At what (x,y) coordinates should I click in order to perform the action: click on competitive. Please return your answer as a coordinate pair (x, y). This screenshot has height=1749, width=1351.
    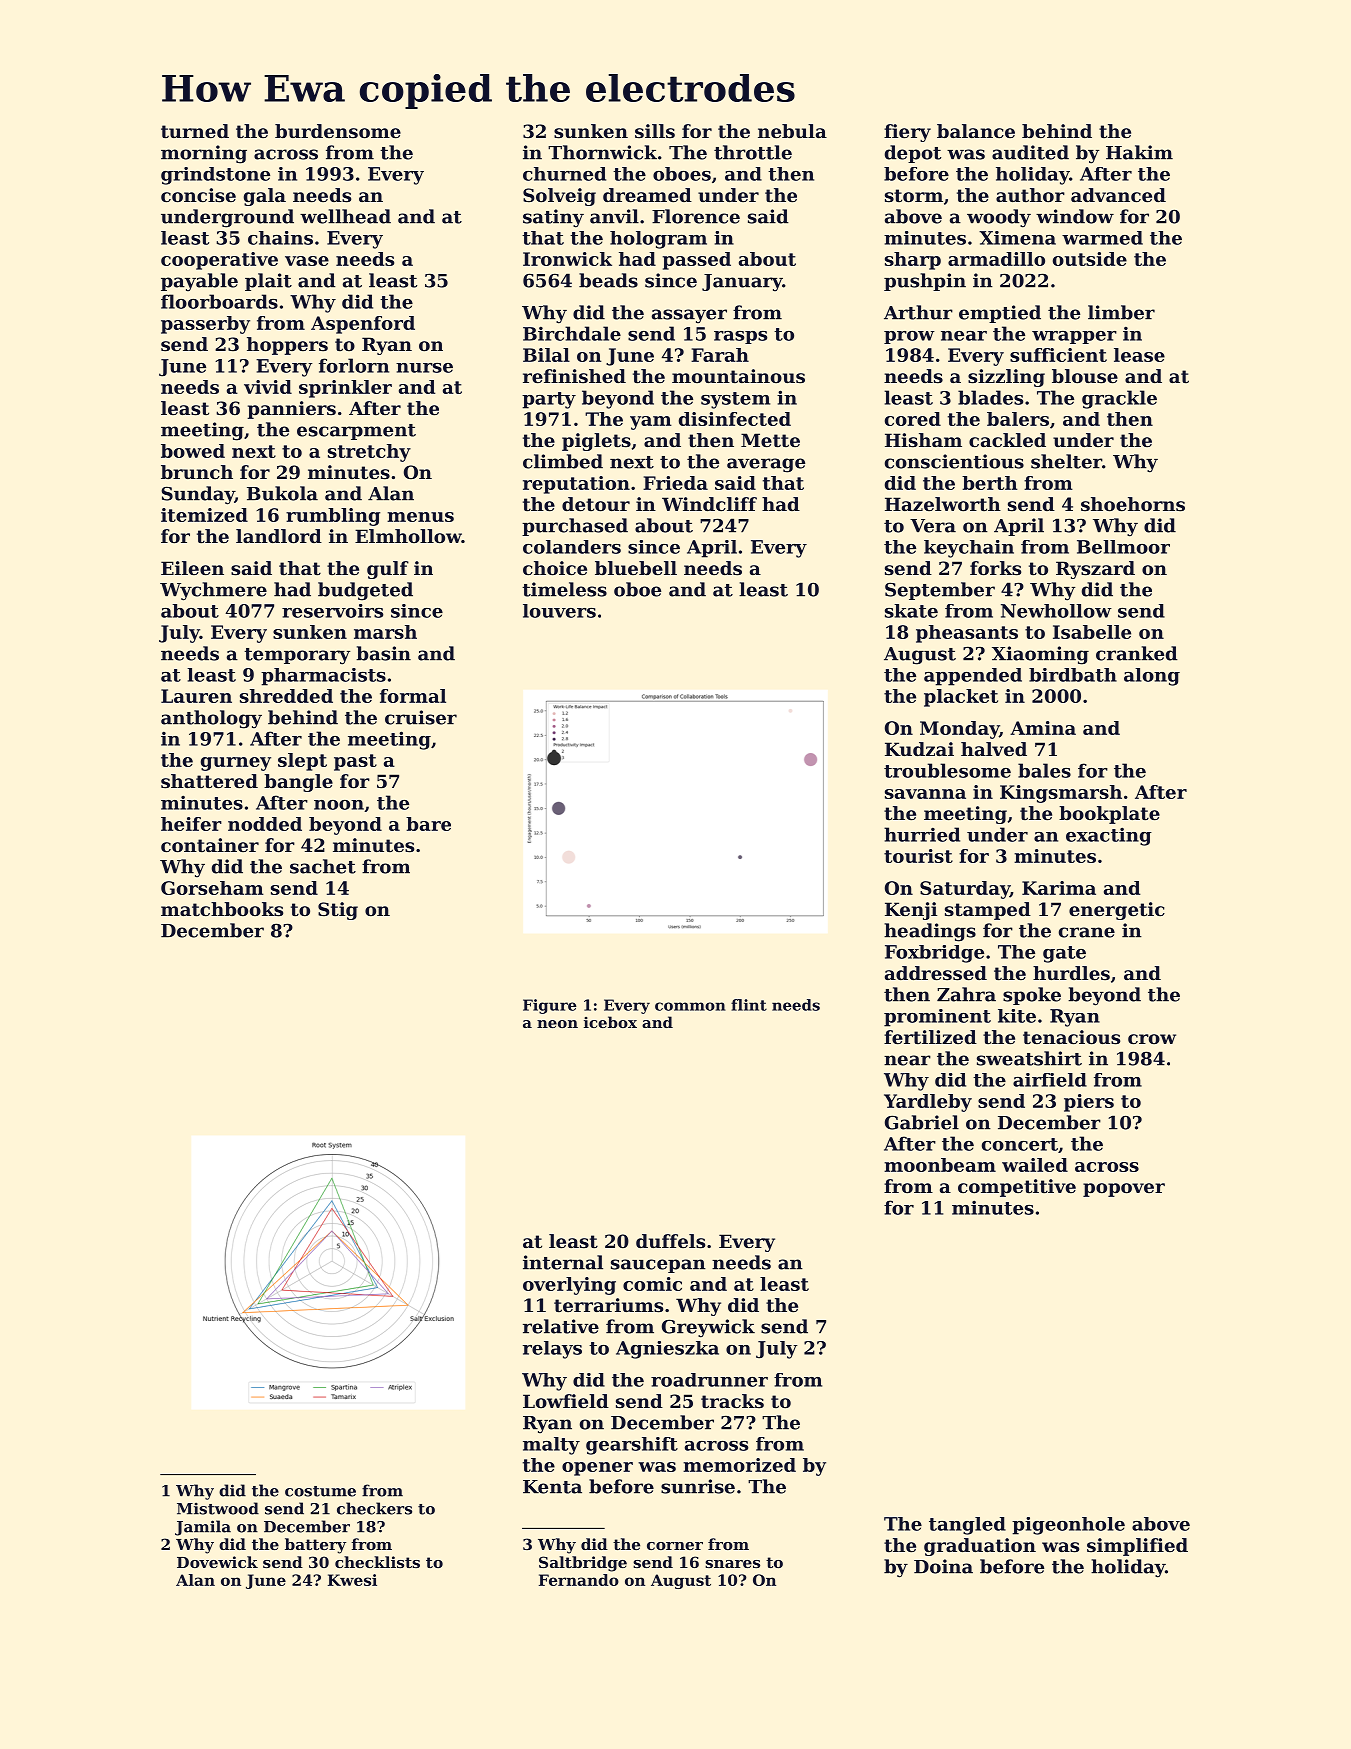
    Looking at the image, I should click on (1017, 1188).
